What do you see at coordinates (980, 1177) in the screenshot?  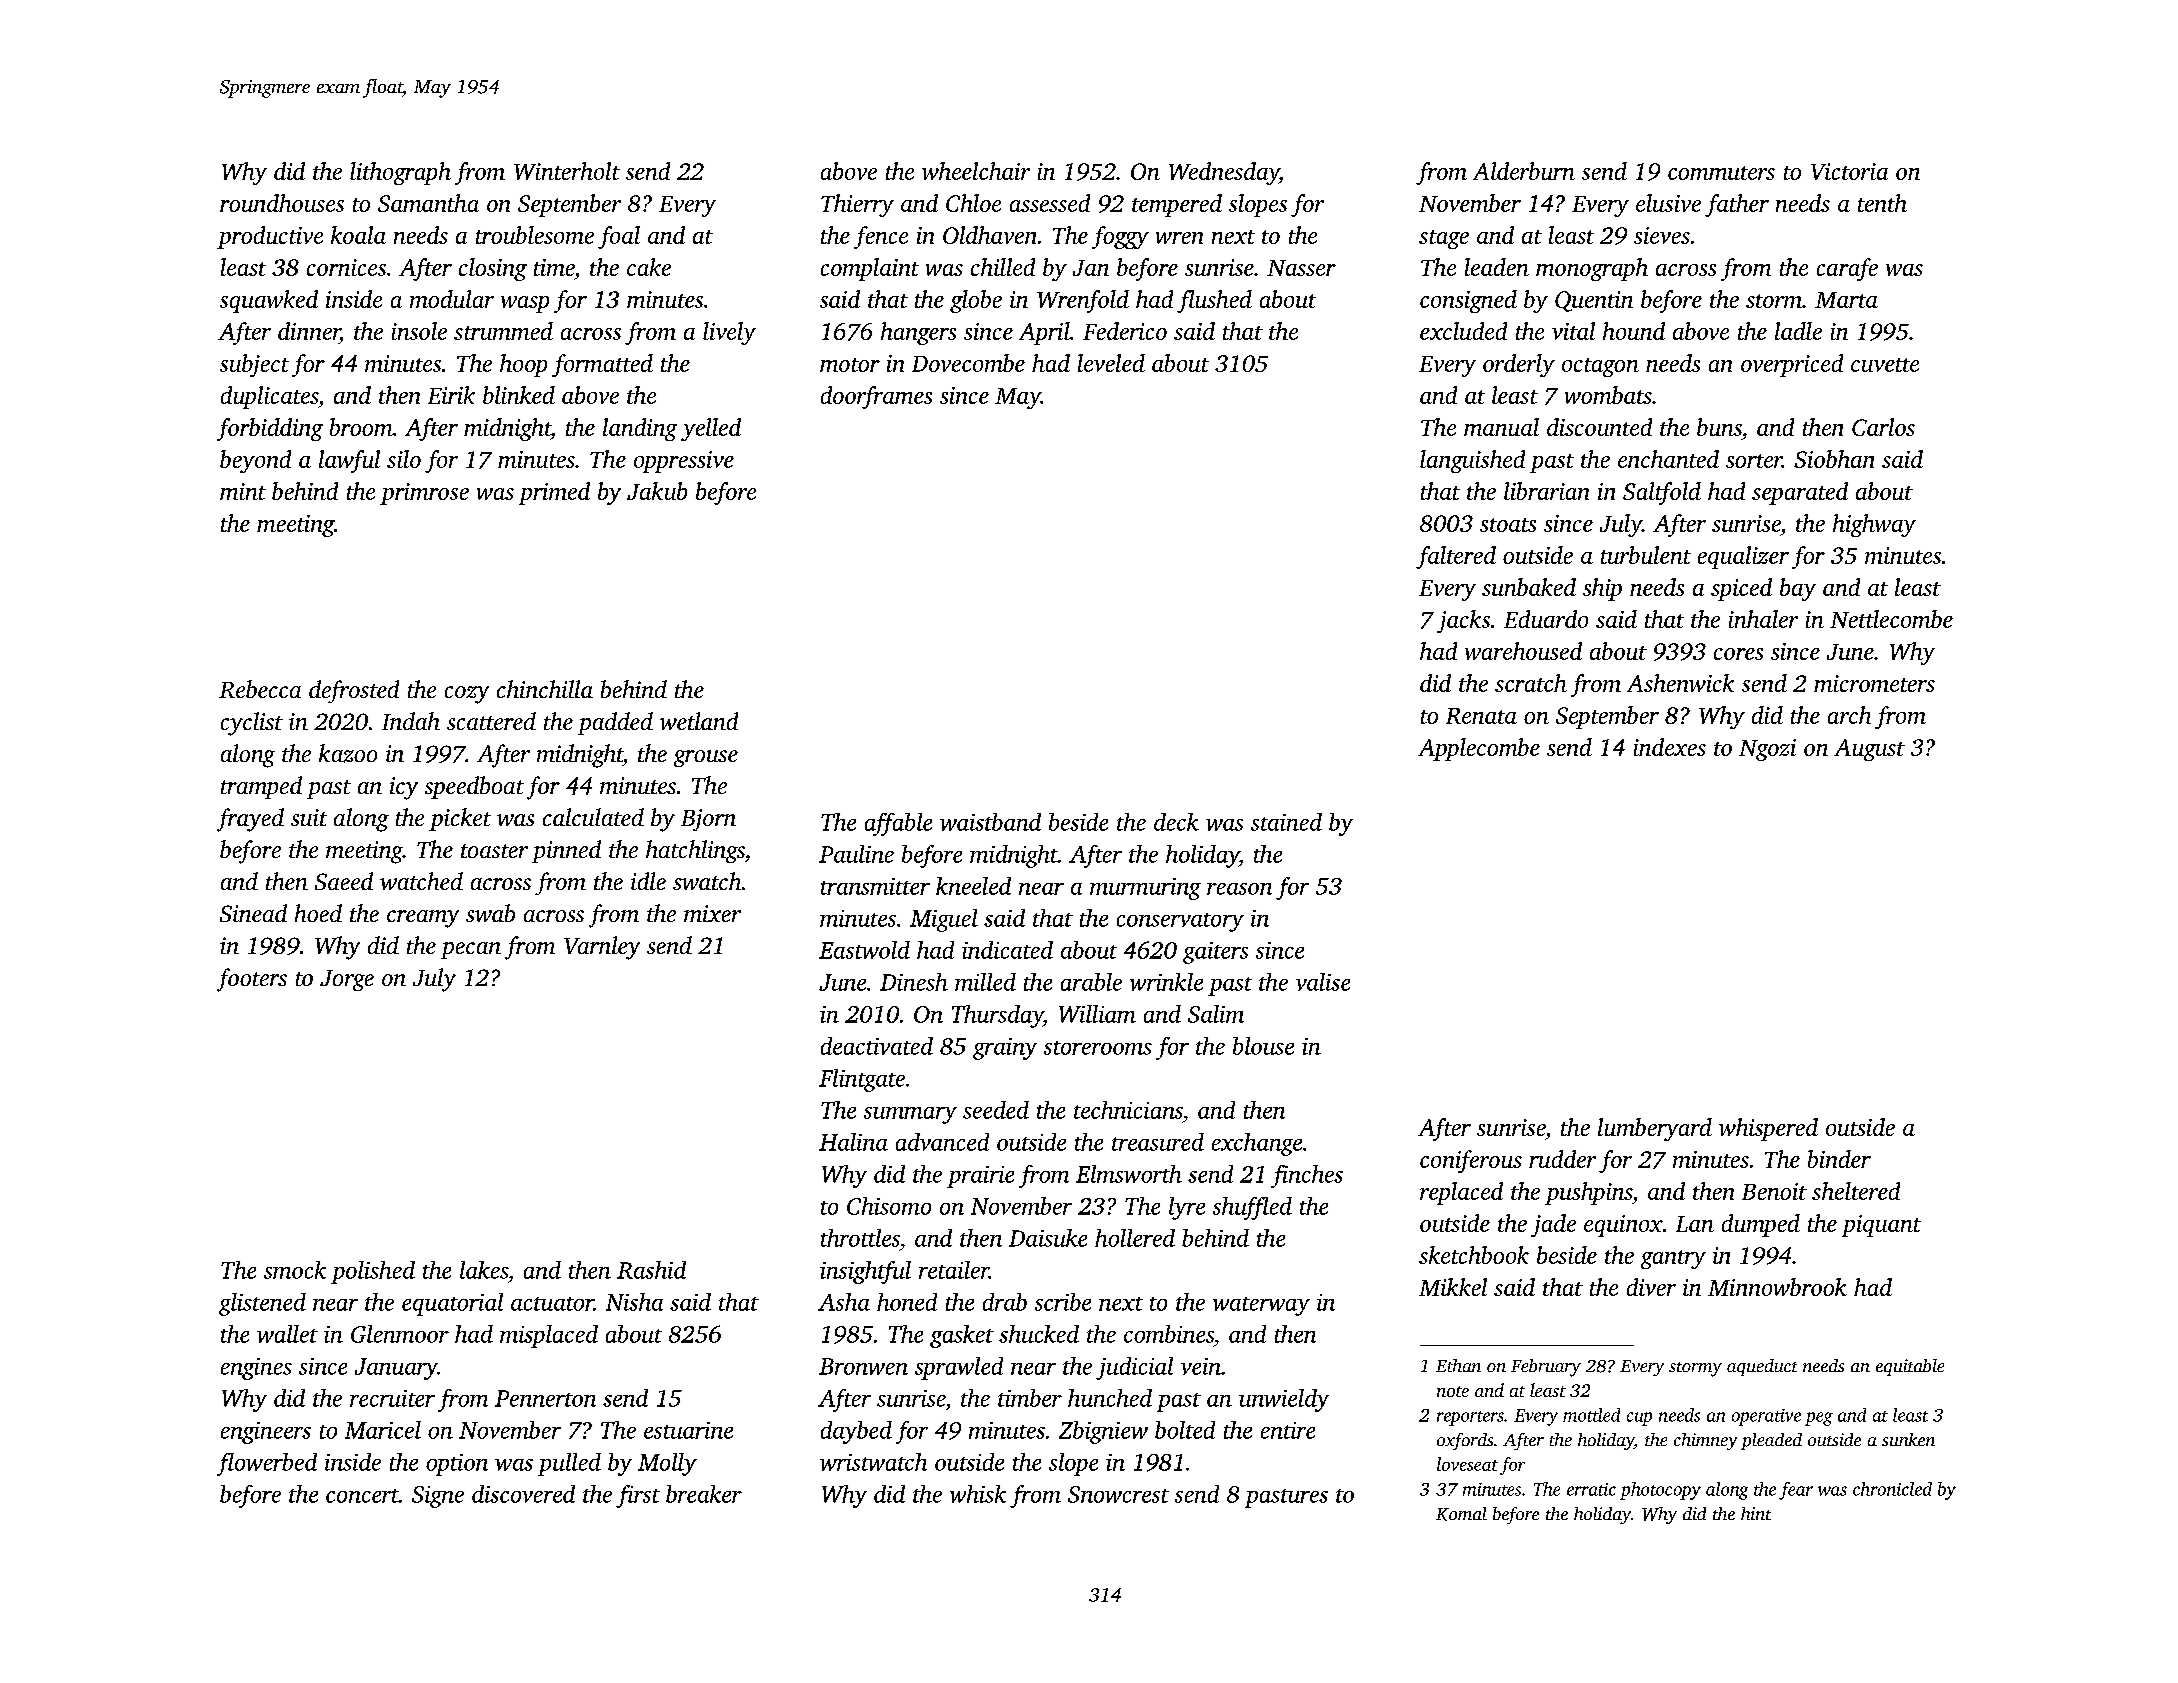 I see `prairie` at bounding box center [980, 1177].
